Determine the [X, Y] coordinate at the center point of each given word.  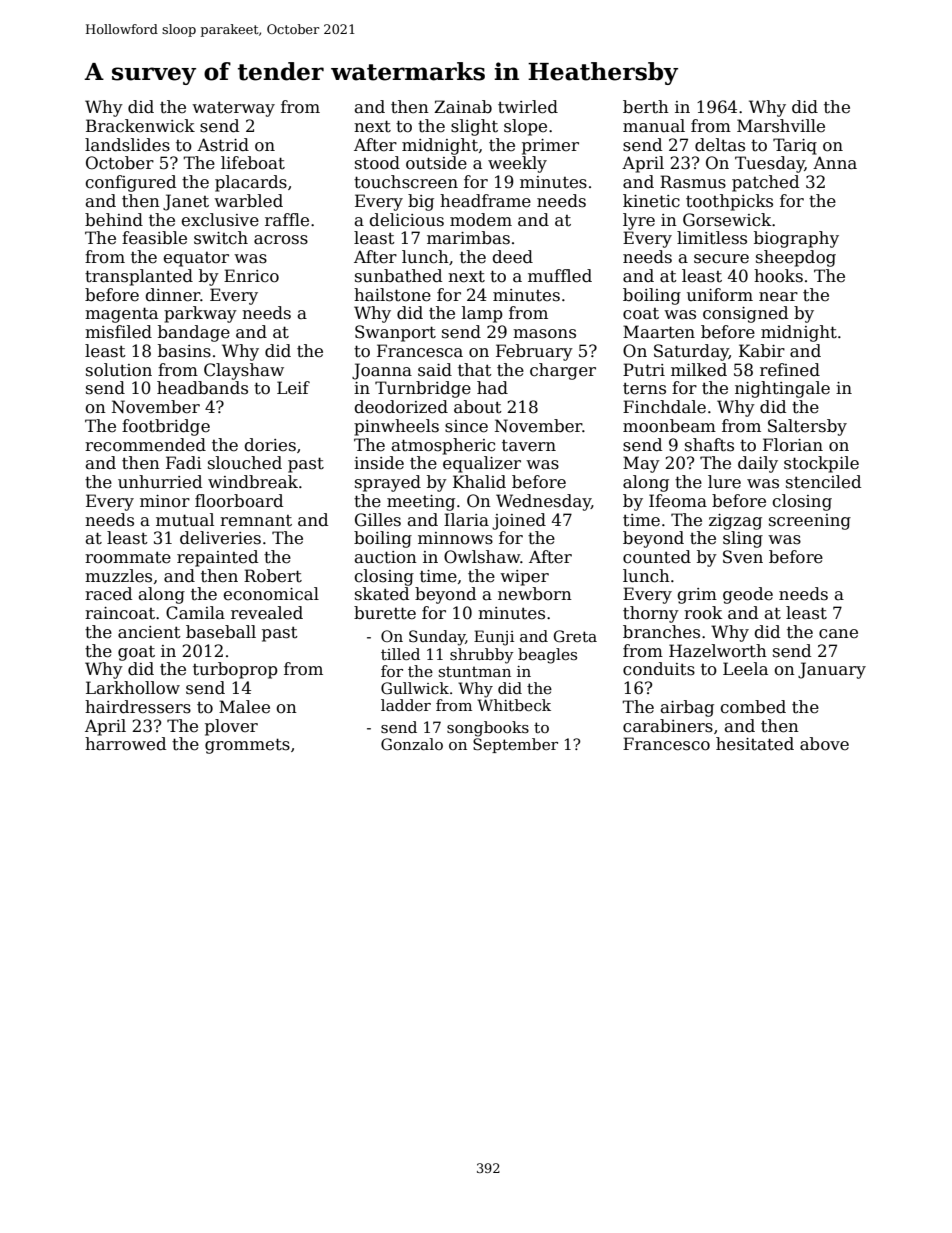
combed [753, 707]
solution [119, 370]
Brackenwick [140, 126]
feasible [154, 238]
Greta [575, 636]
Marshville [781, 126]
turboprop [235, 670]
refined [790, 370]
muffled [560, 276]
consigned [745, 314]
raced [108, 594]
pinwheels [396, 427]
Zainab [463, 107]
